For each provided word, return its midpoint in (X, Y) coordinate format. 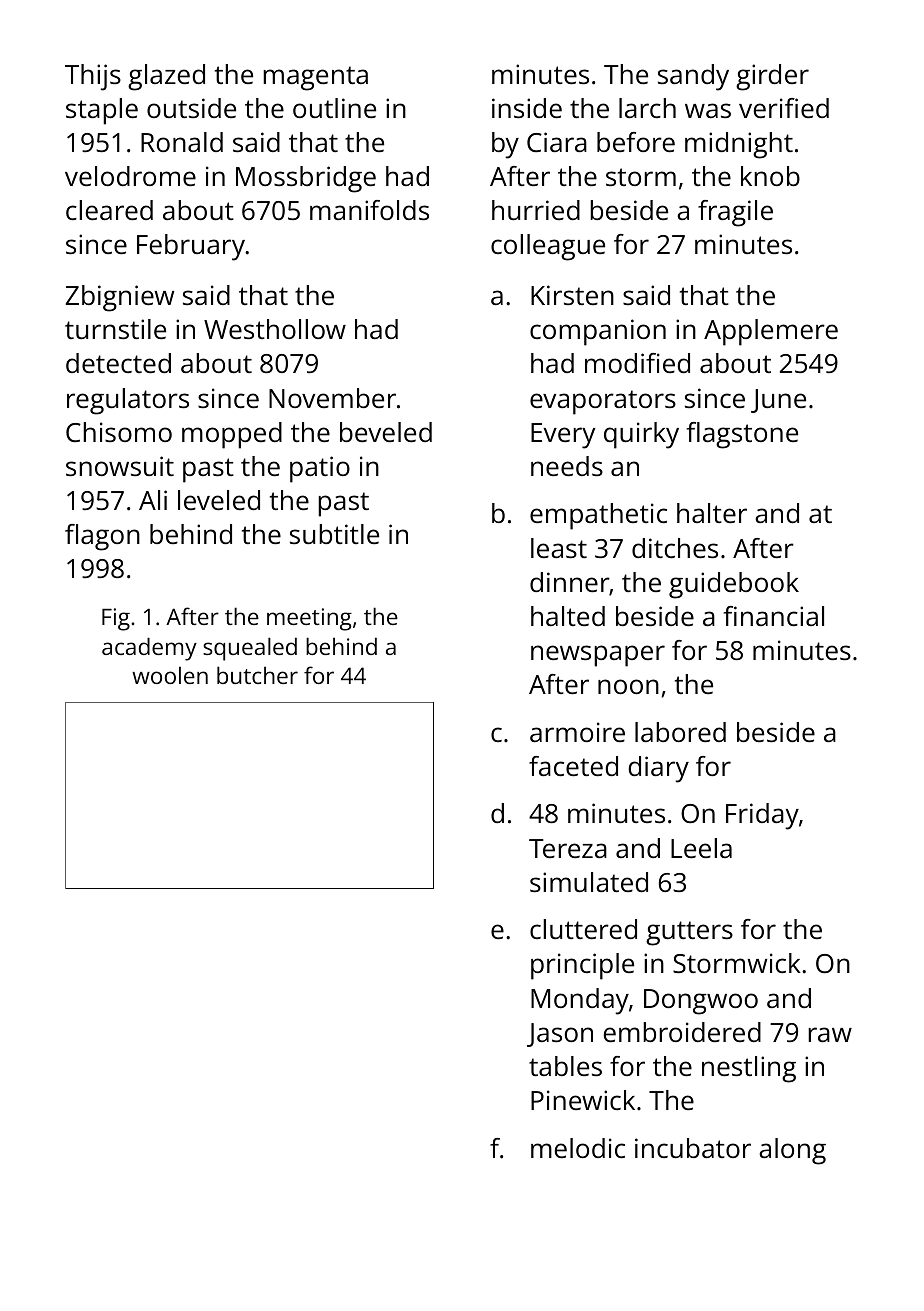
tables (565, 1066)
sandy (693, 77)
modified (637, 363)
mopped (232, 435)
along (792, 1151)
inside (527, 108)
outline (334, 108)
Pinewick (583, 1100)
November (332, 398)
